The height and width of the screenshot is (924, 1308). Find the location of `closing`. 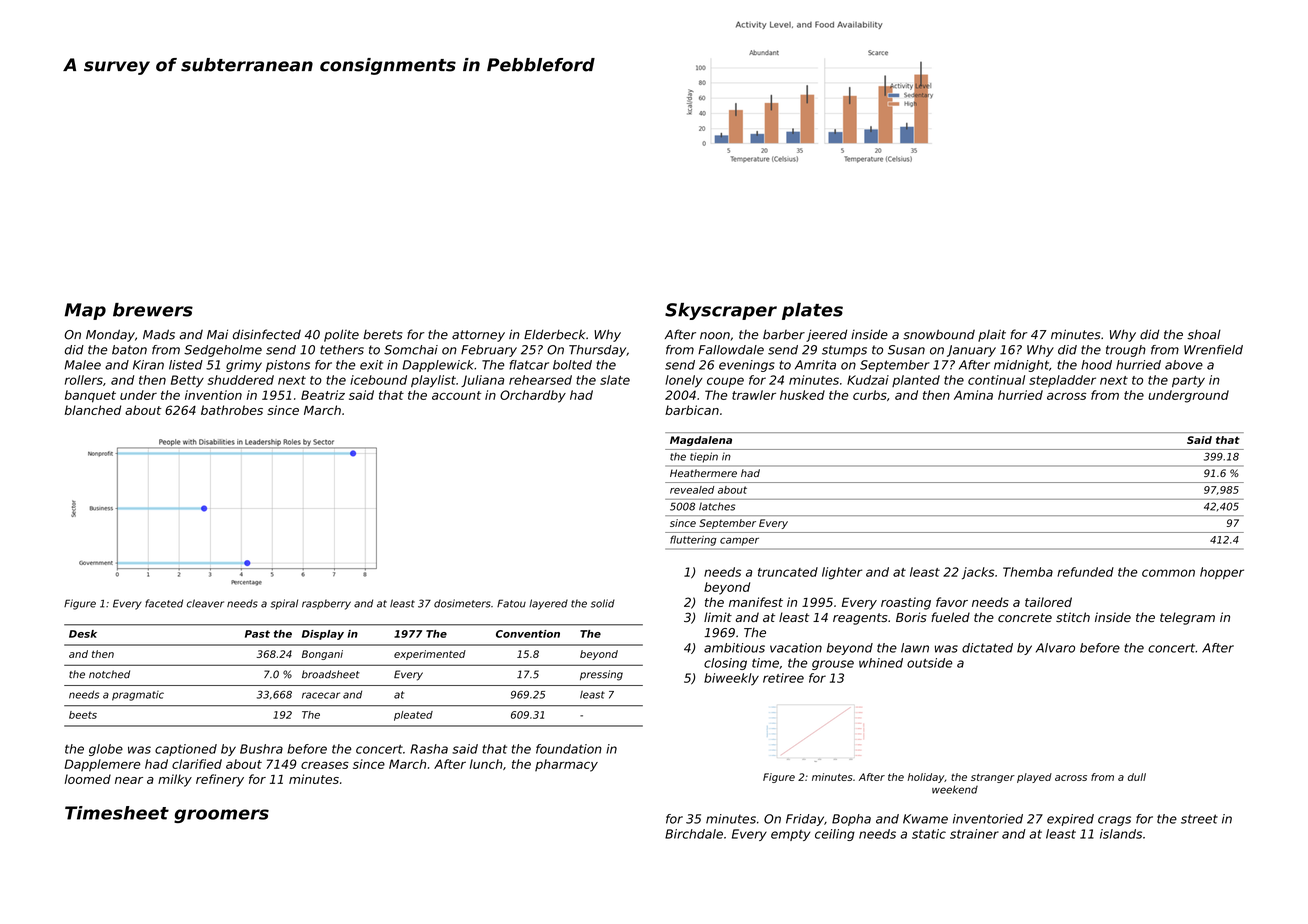

closing is located at coordinates (725, 664).
